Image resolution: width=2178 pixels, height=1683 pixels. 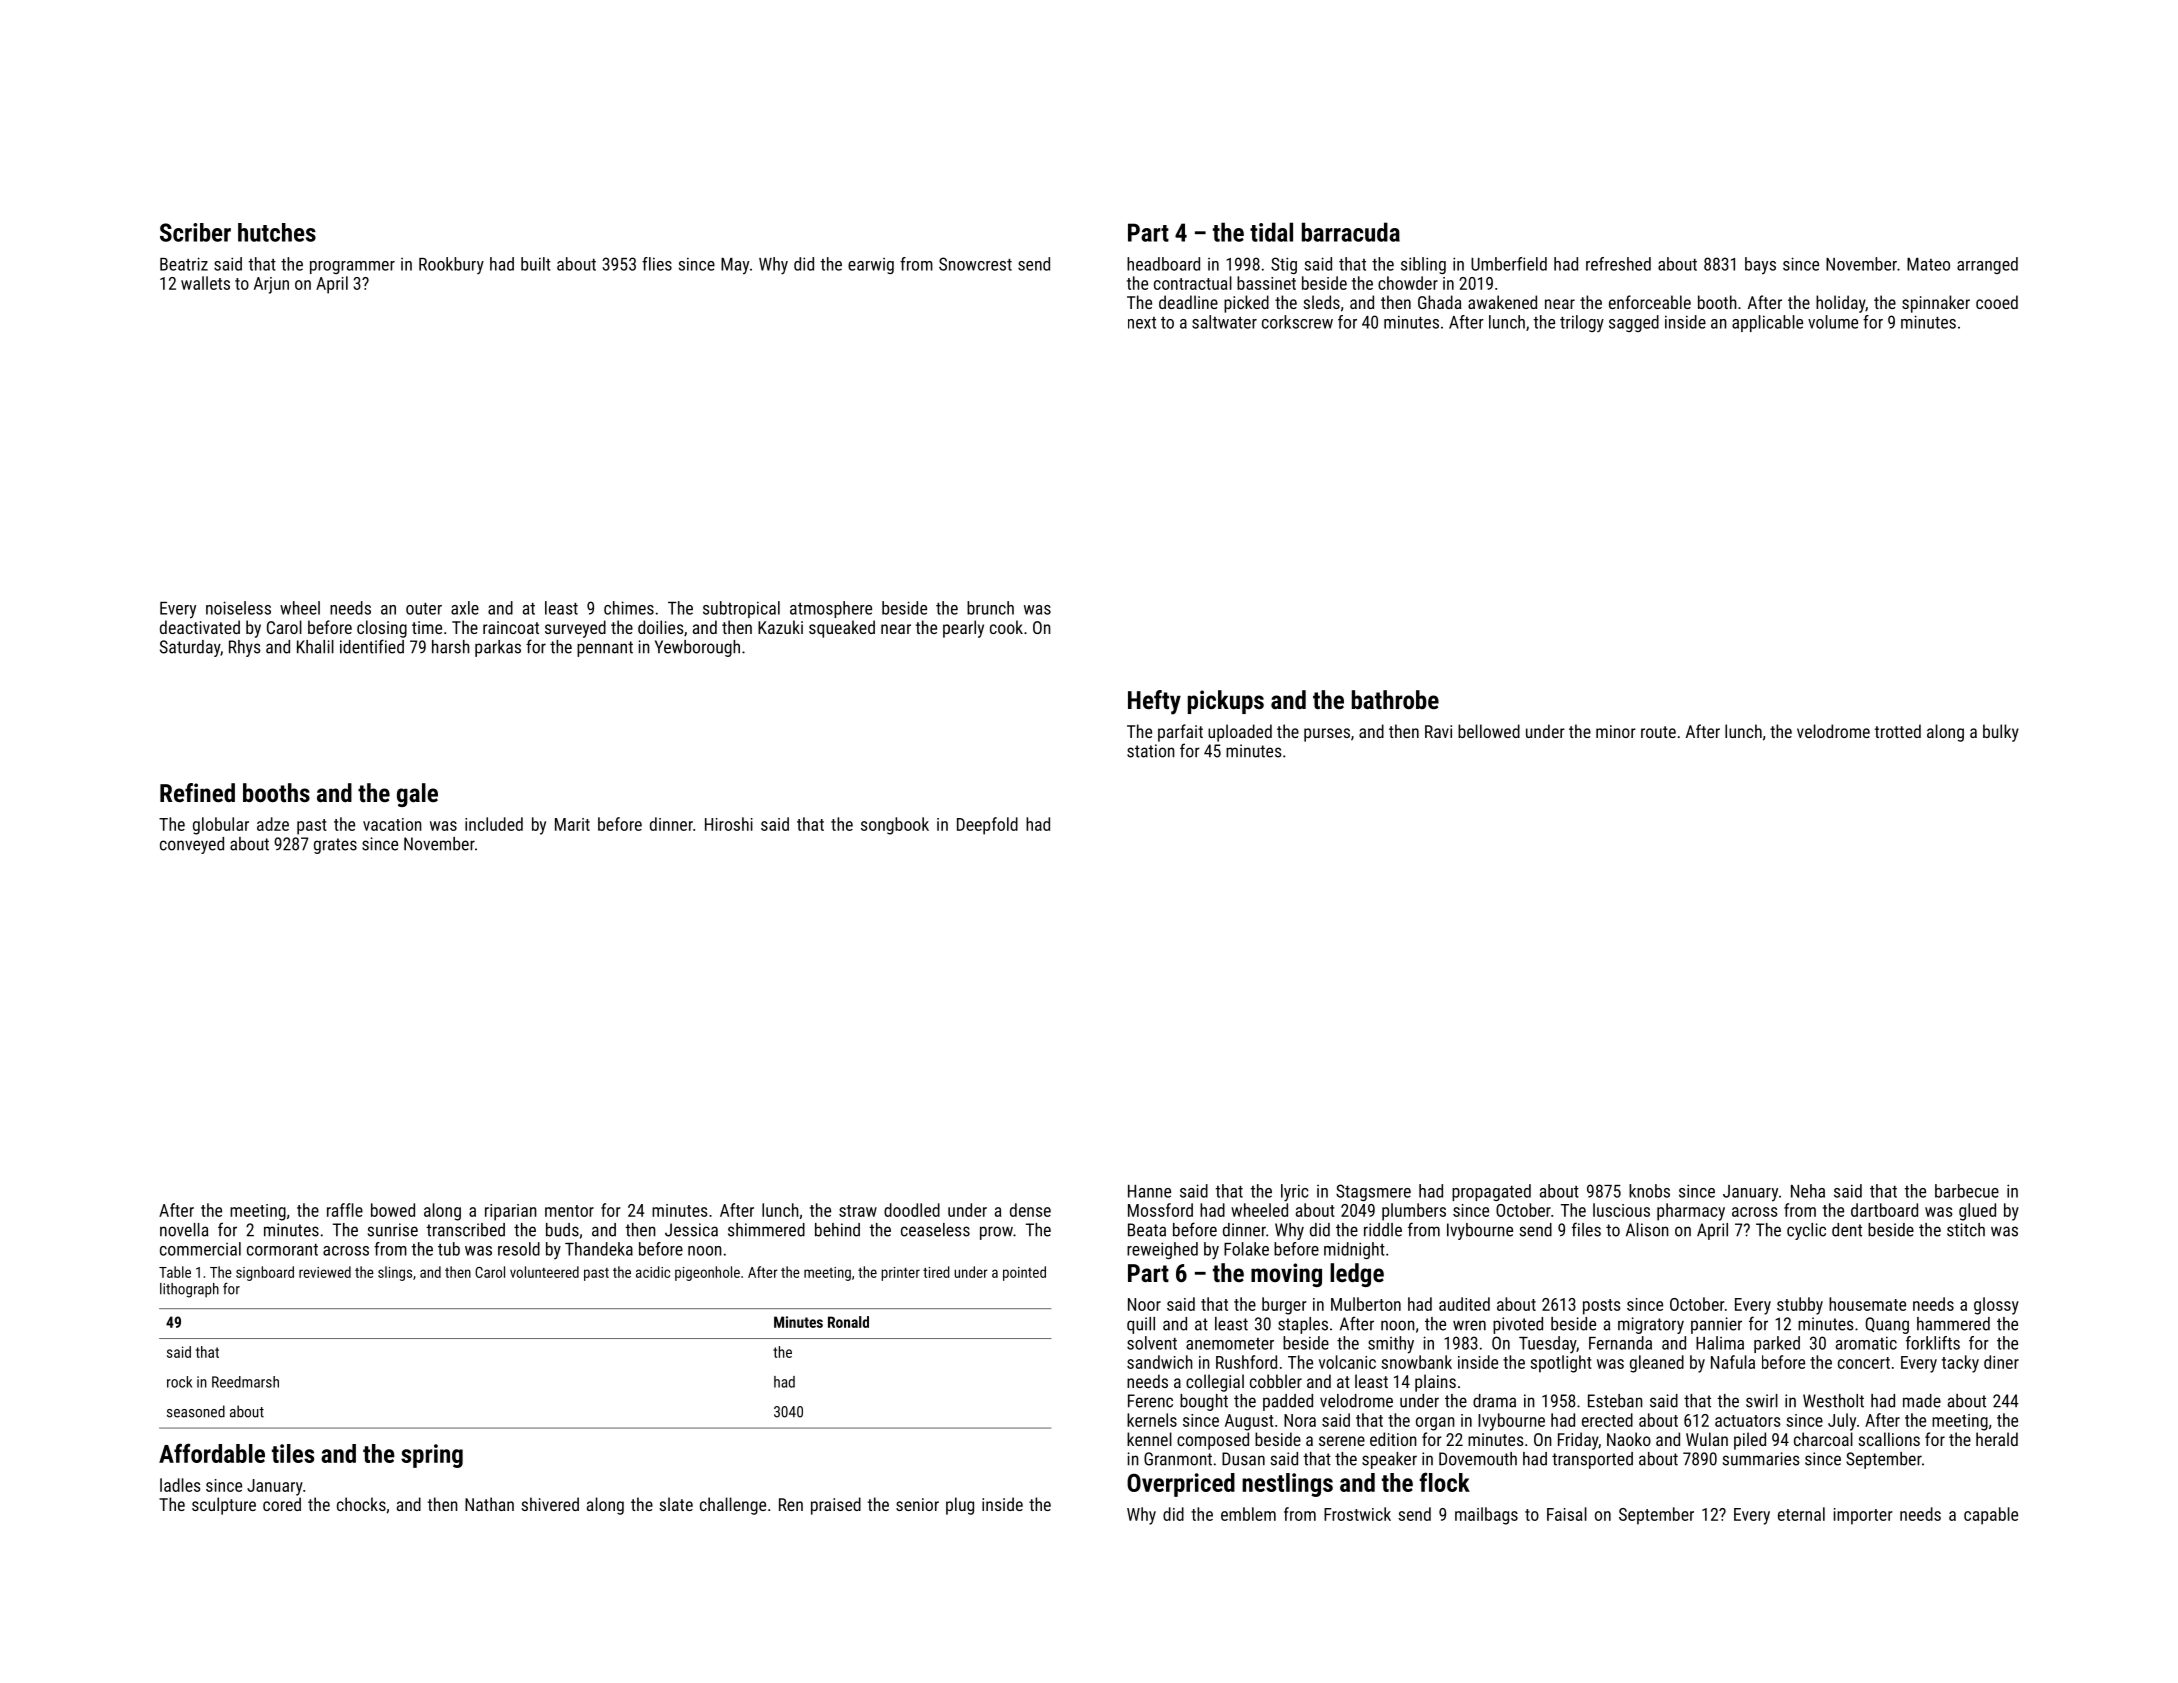 I want to click on Snowcrest, so click(x=975, y=264).
